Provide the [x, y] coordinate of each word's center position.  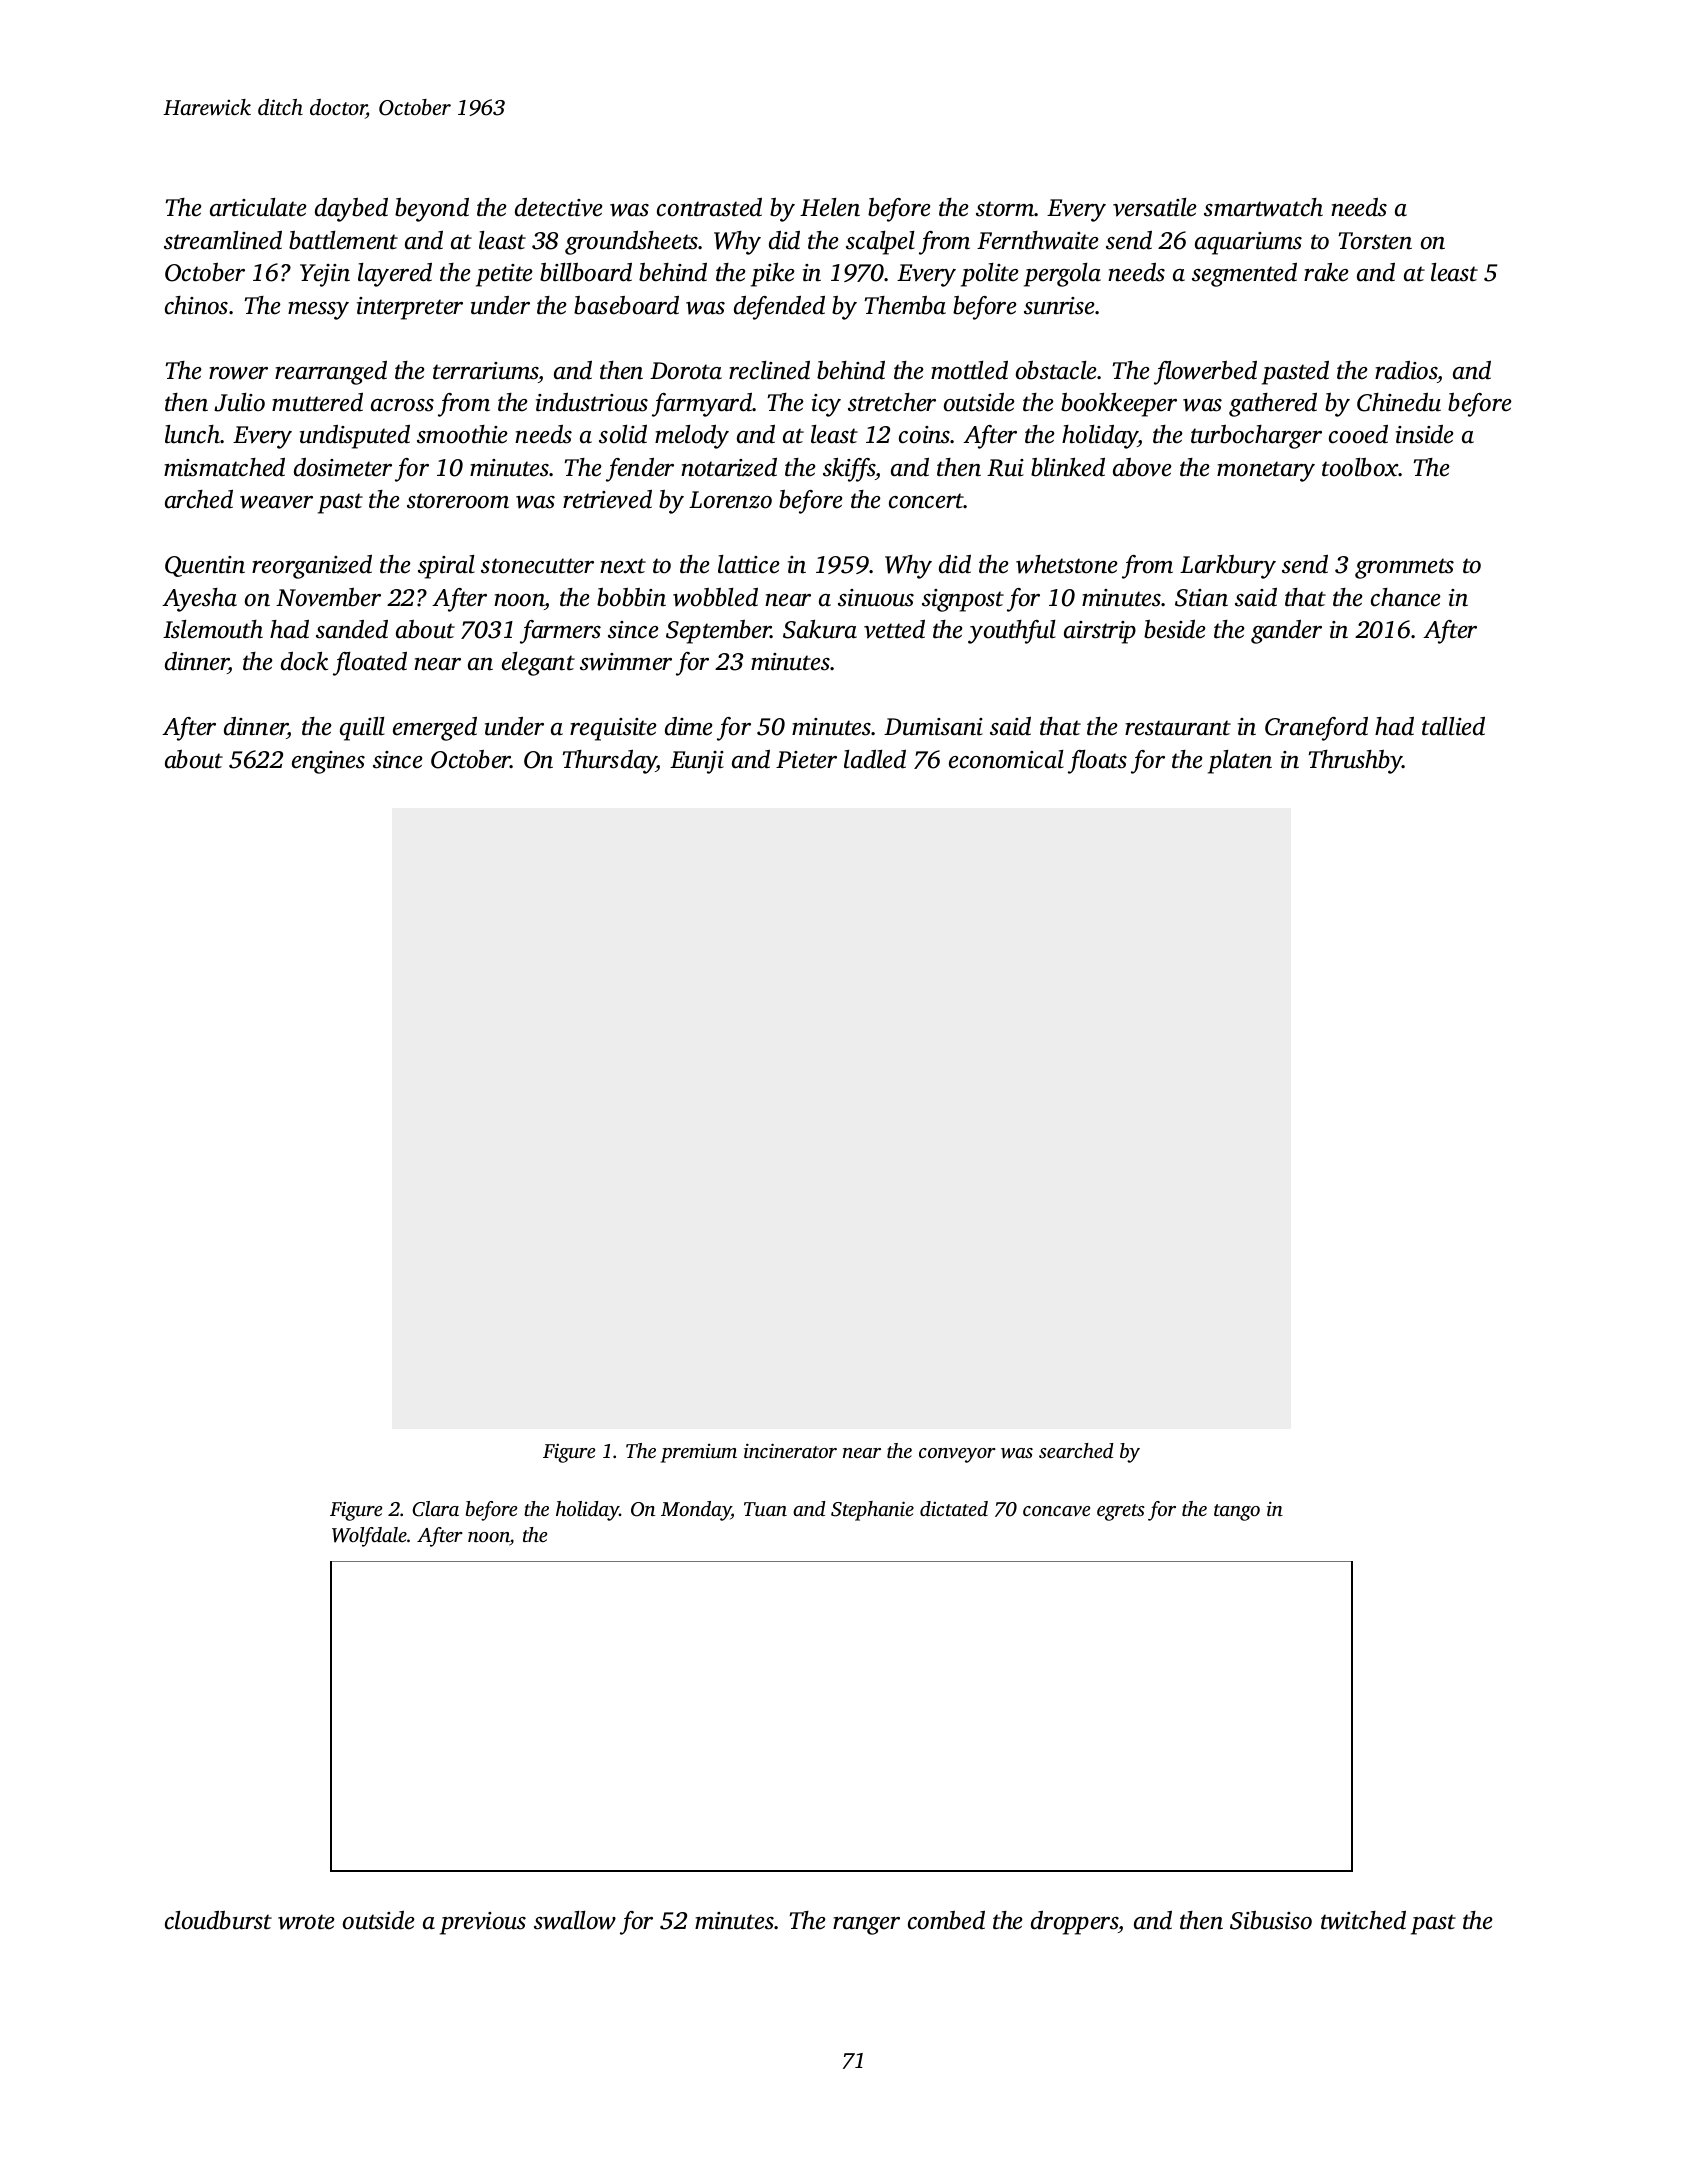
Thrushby [1356, 762]
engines [328, 762]
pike [773, 275]
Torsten [1375, 241]
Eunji [697, 762]
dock [304, 661]
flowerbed [1205, 373]
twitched [1363, 1920]
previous [483, 1923]
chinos [196, 305]
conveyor [957, 1455]
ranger [866, 1926]
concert [926, 501]
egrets [1121, 1512]
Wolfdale [369, 1537]
